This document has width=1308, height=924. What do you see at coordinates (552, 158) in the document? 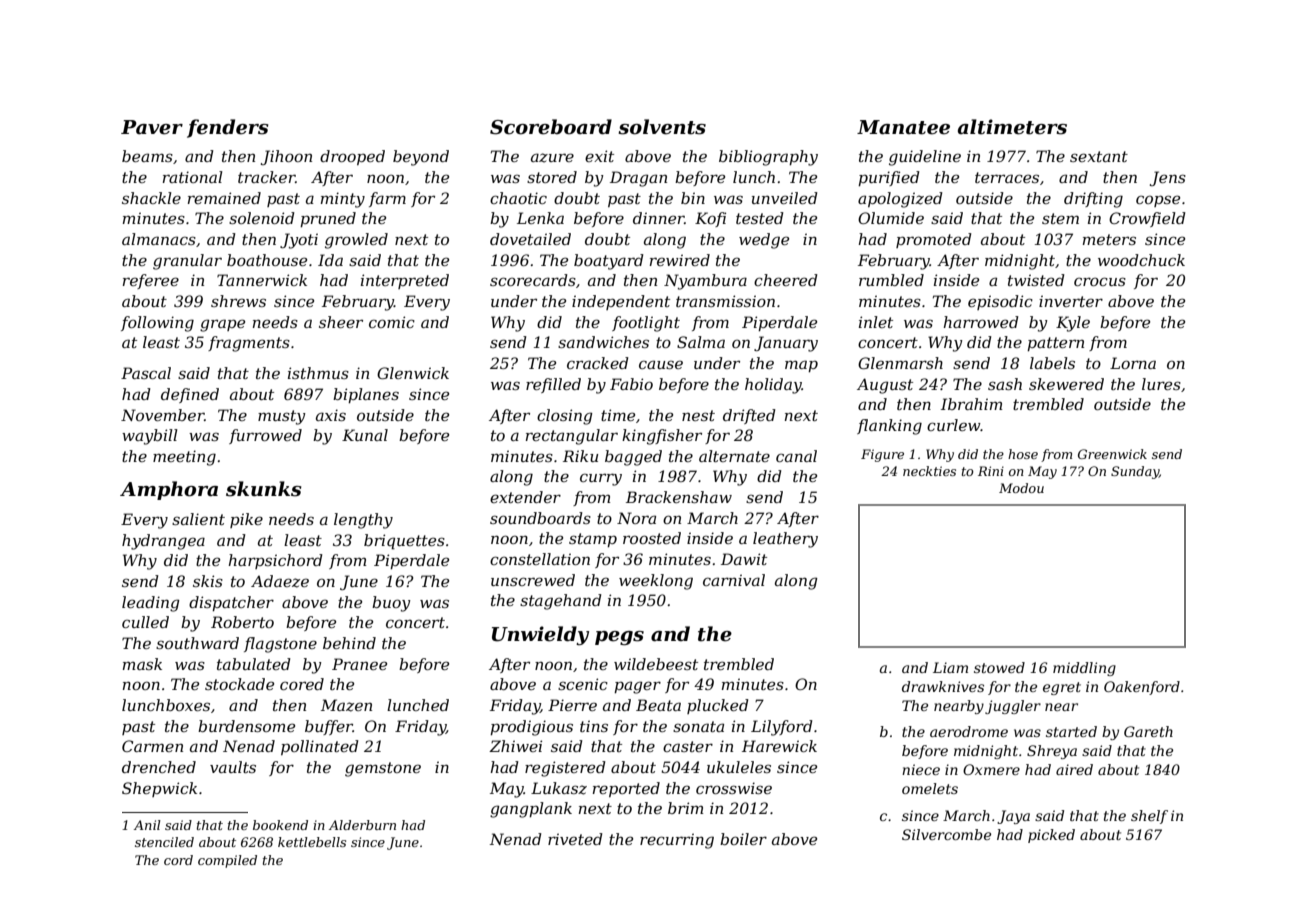
I see `azure` at bounding box center [552, 158].
